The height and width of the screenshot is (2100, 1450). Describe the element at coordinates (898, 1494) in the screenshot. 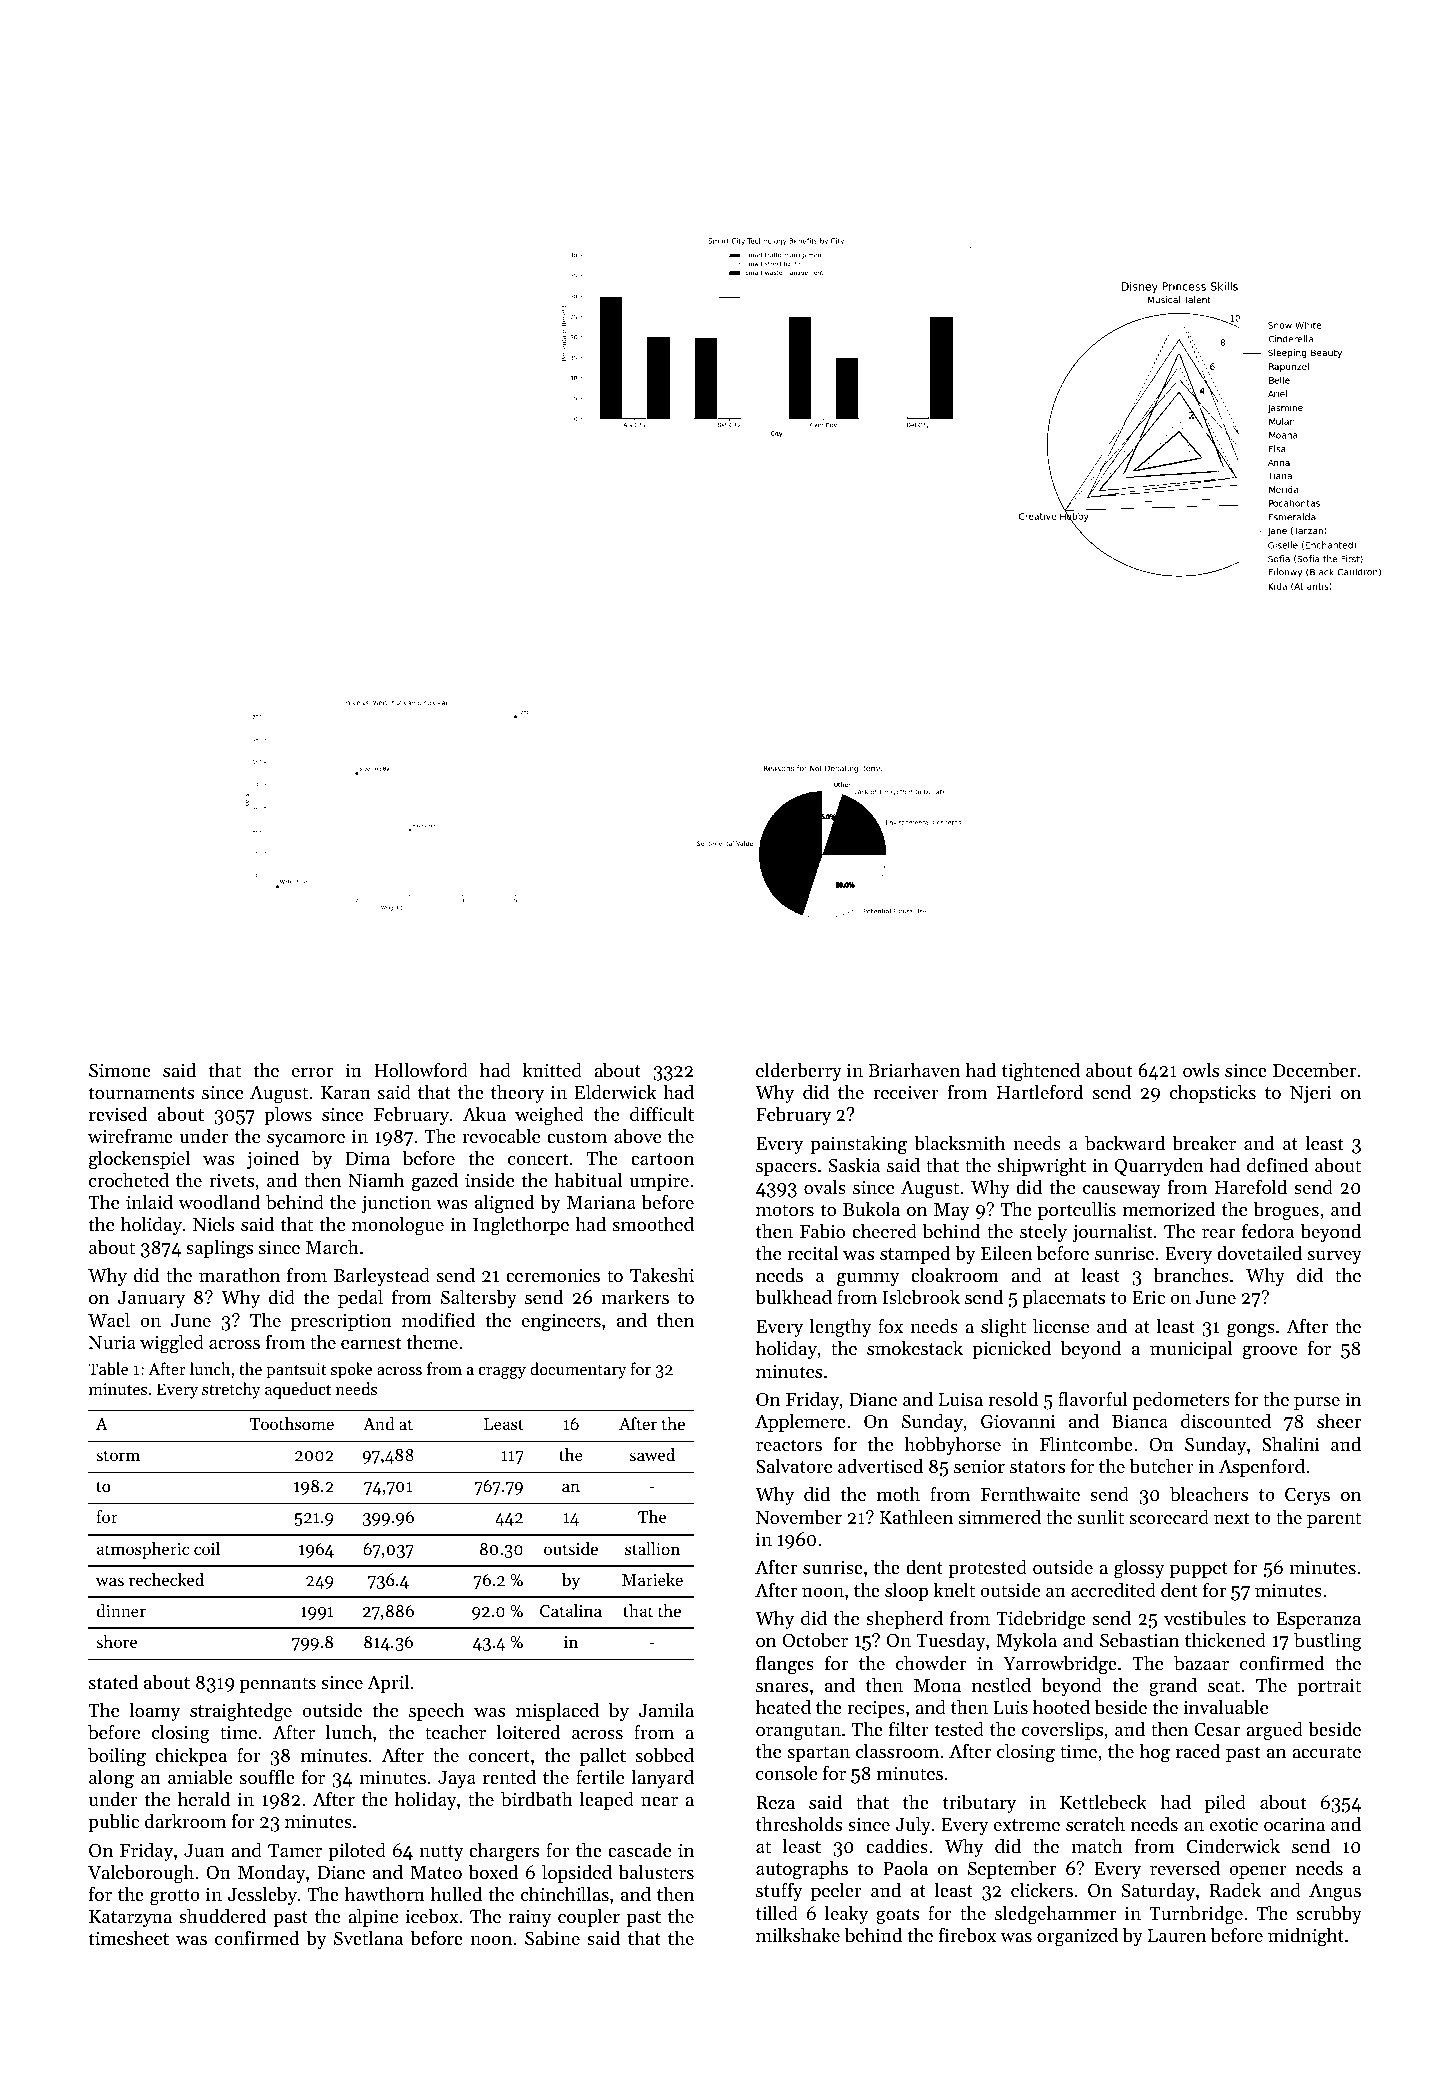

I see `moth` at that location.
